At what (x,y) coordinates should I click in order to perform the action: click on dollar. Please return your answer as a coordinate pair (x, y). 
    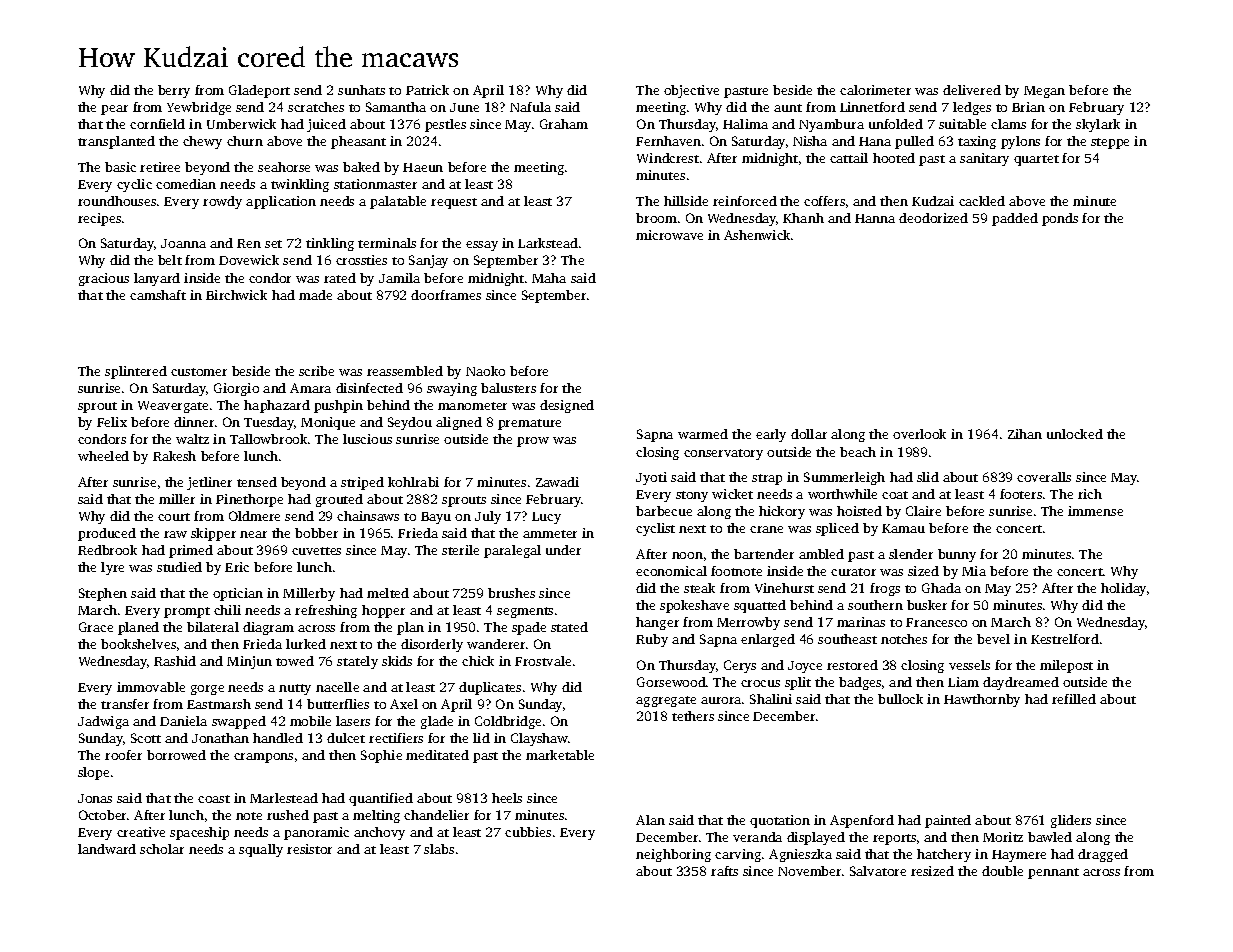
    Looking at the image, I should click on (809, 434).
